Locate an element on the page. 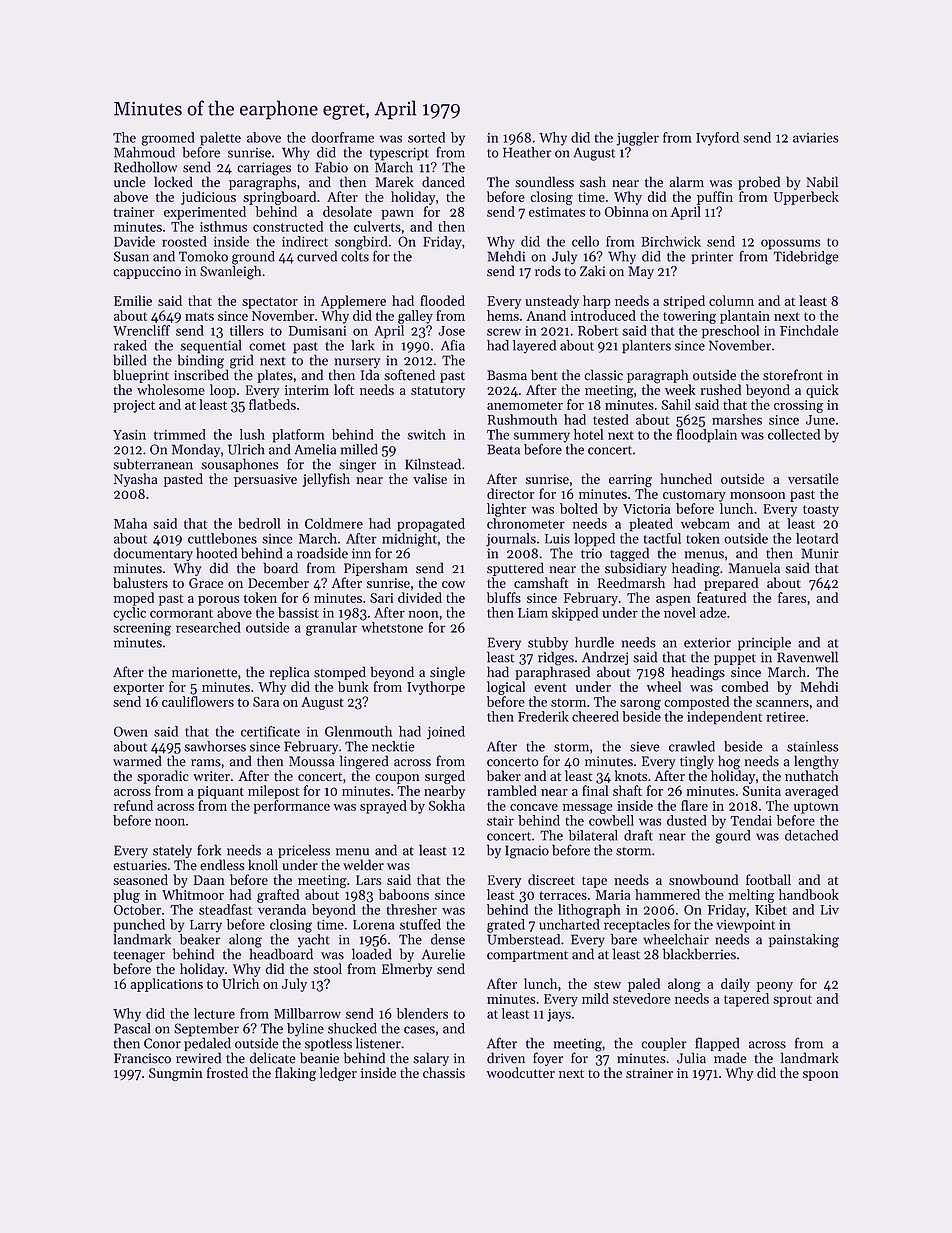 The image size is (952, 1233). Redhollow is located at coordinates (145, 167).
